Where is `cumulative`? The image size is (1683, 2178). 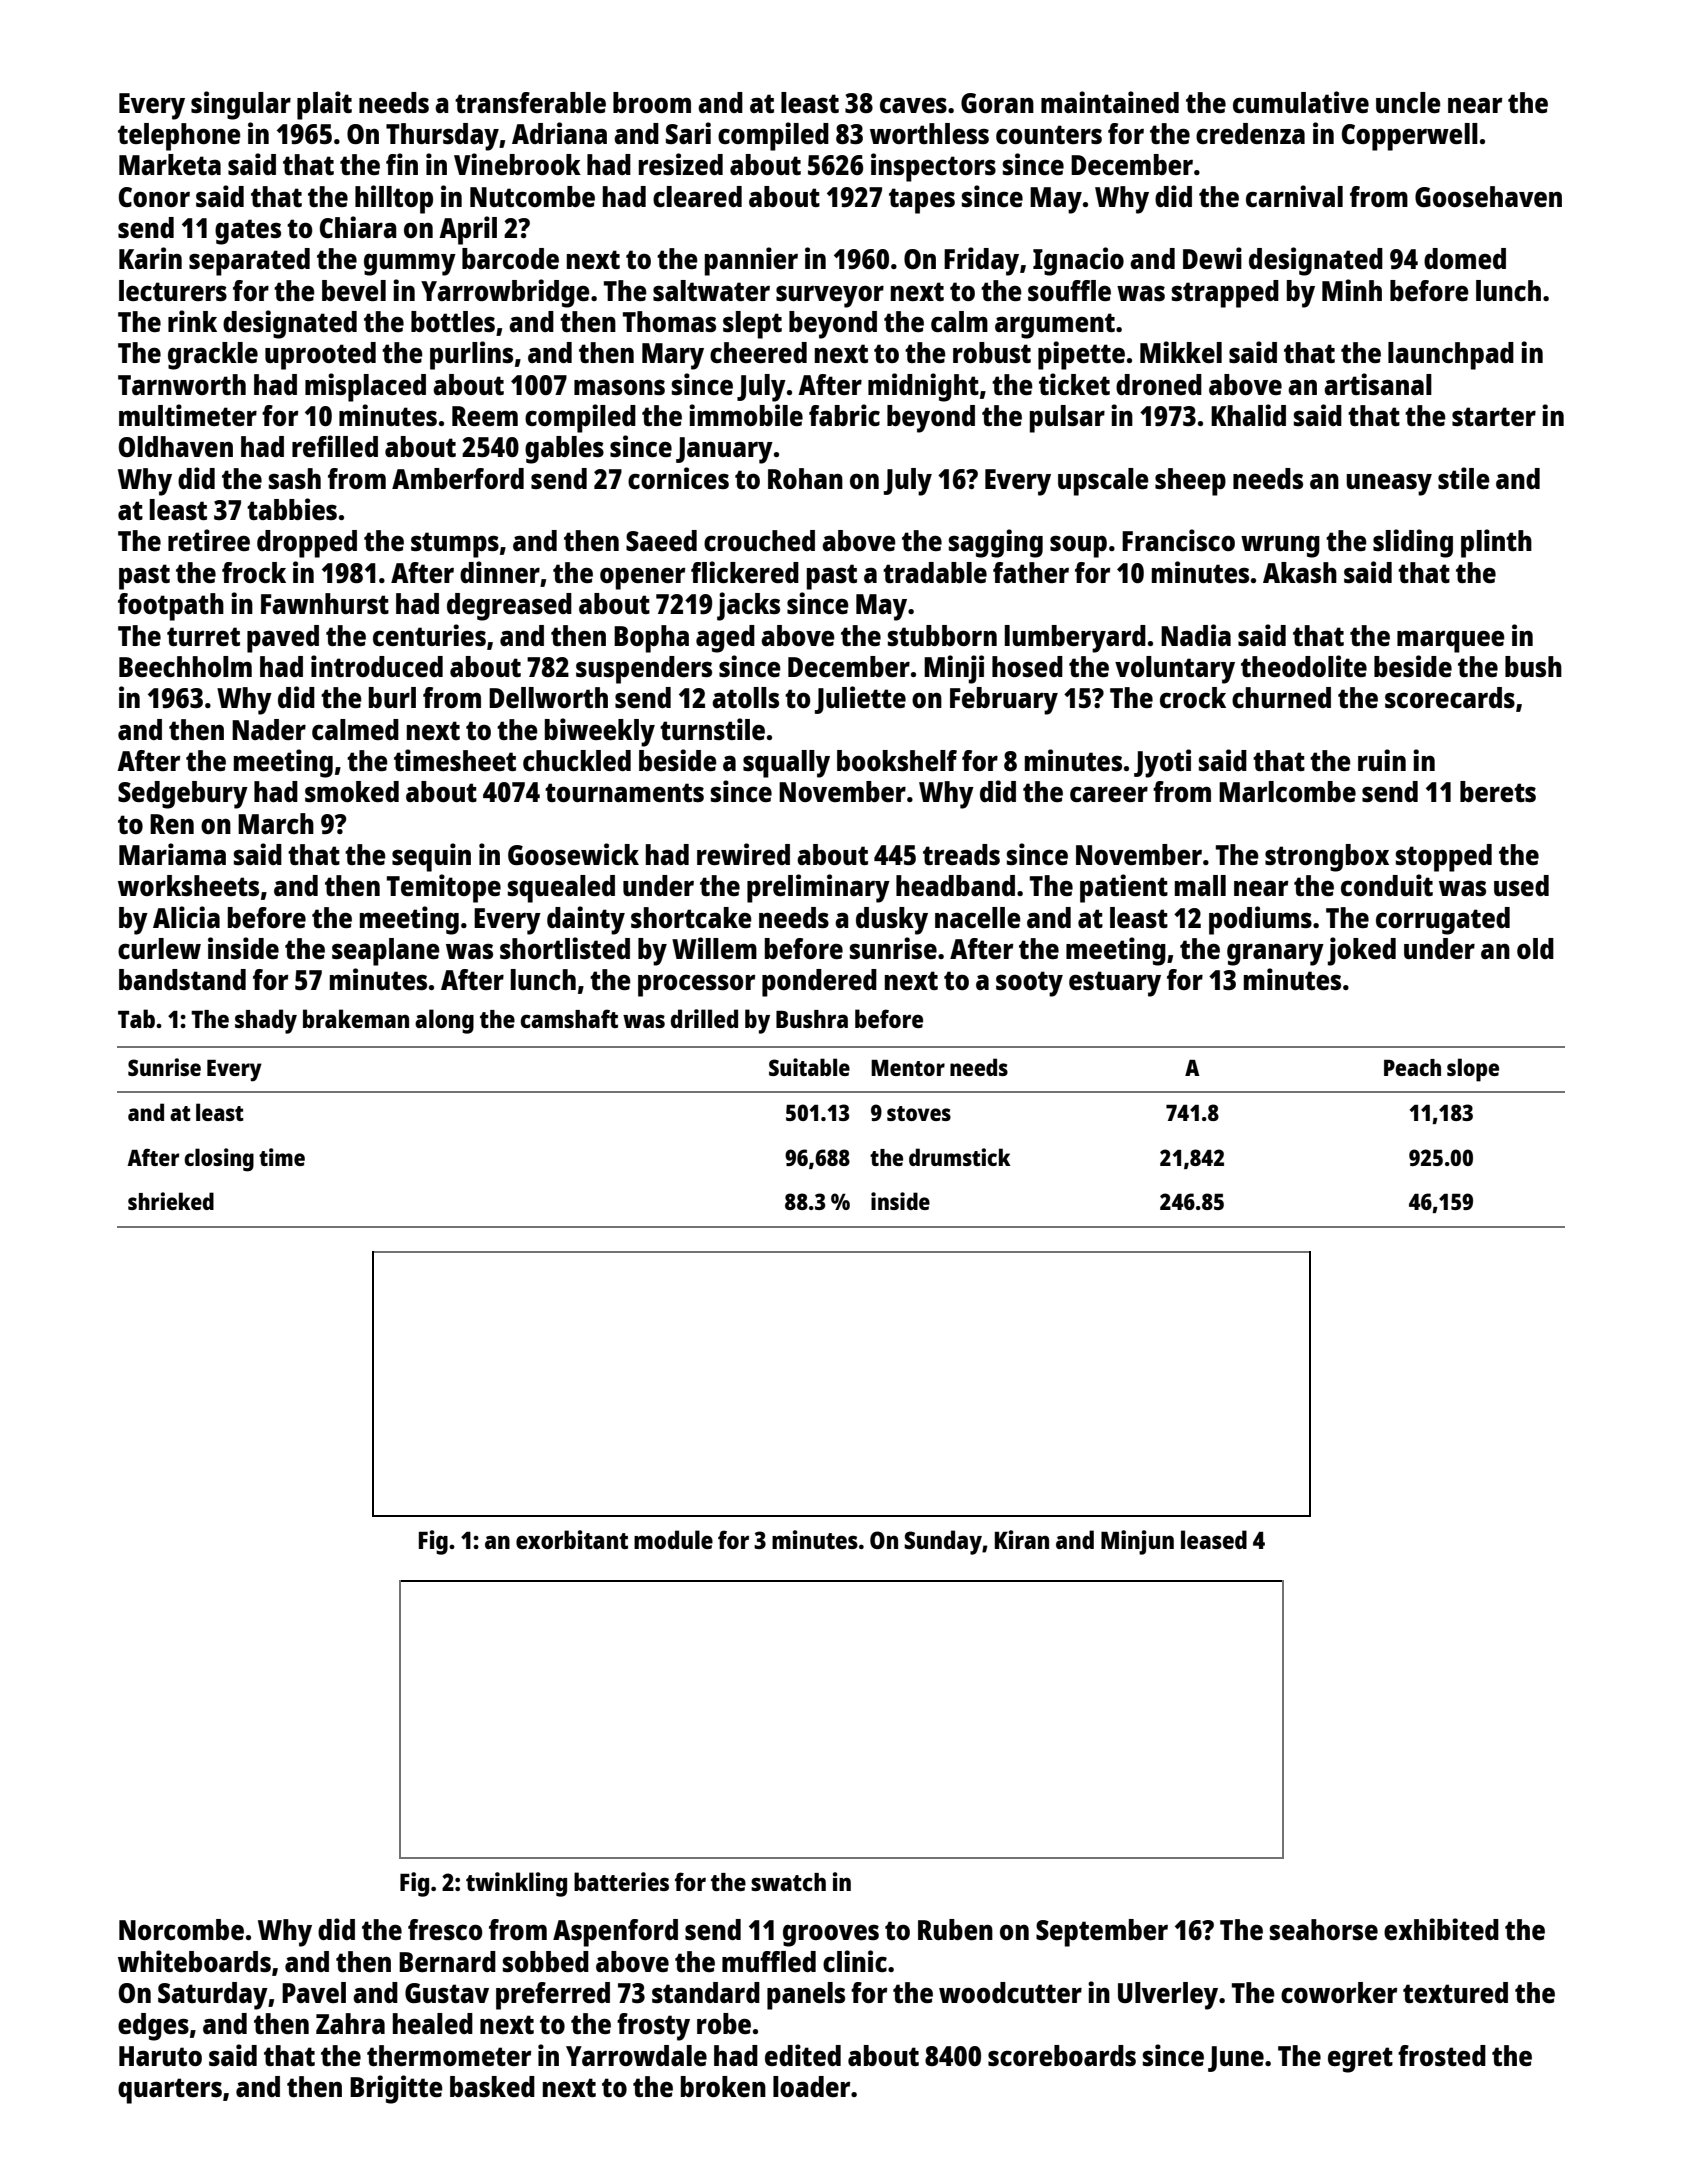 cumulative is located at coordinates (1301, 102).
